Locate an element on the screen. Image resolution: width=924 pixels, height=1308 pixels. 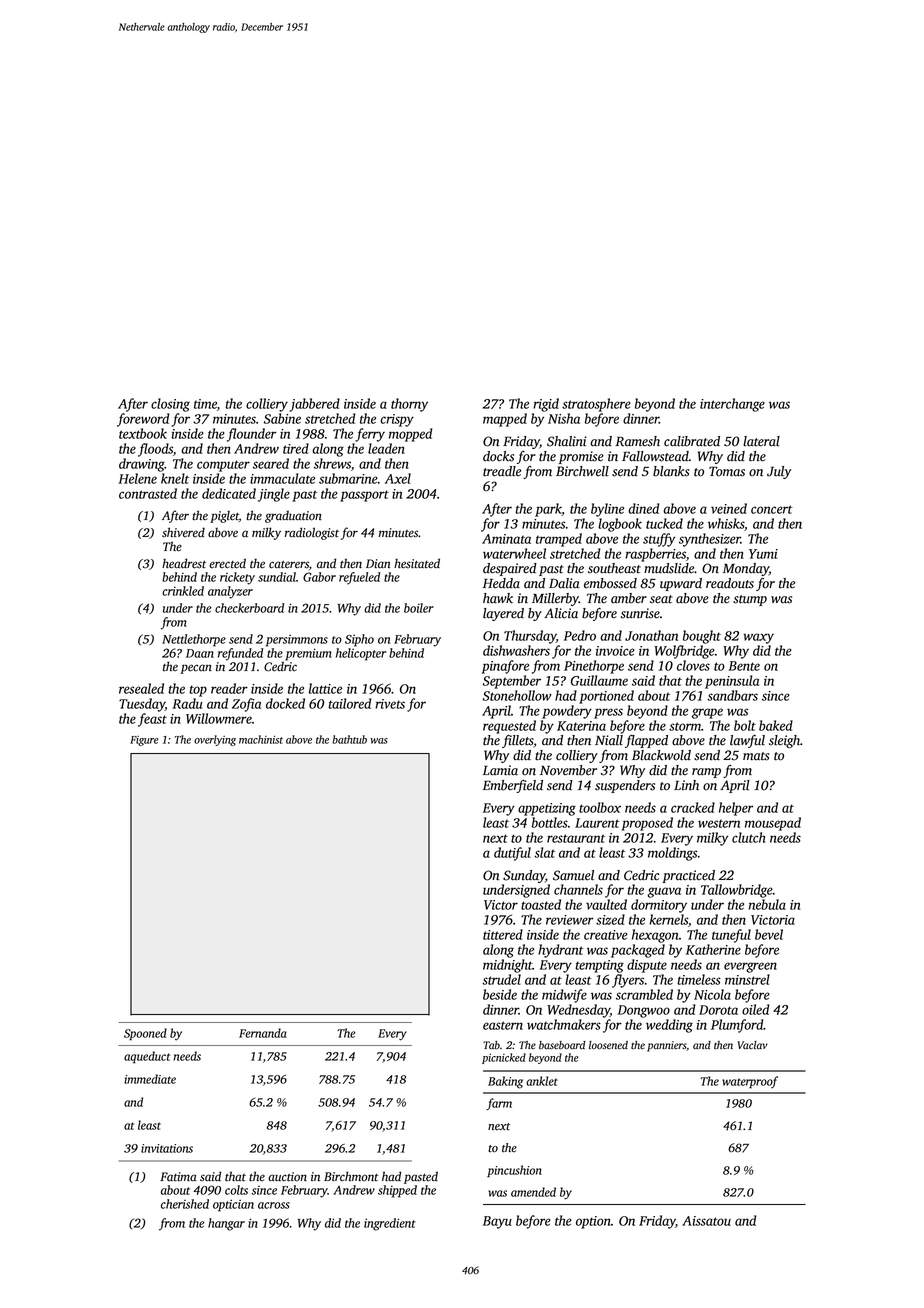
ingredient is located at coordinates (390, 1224).
